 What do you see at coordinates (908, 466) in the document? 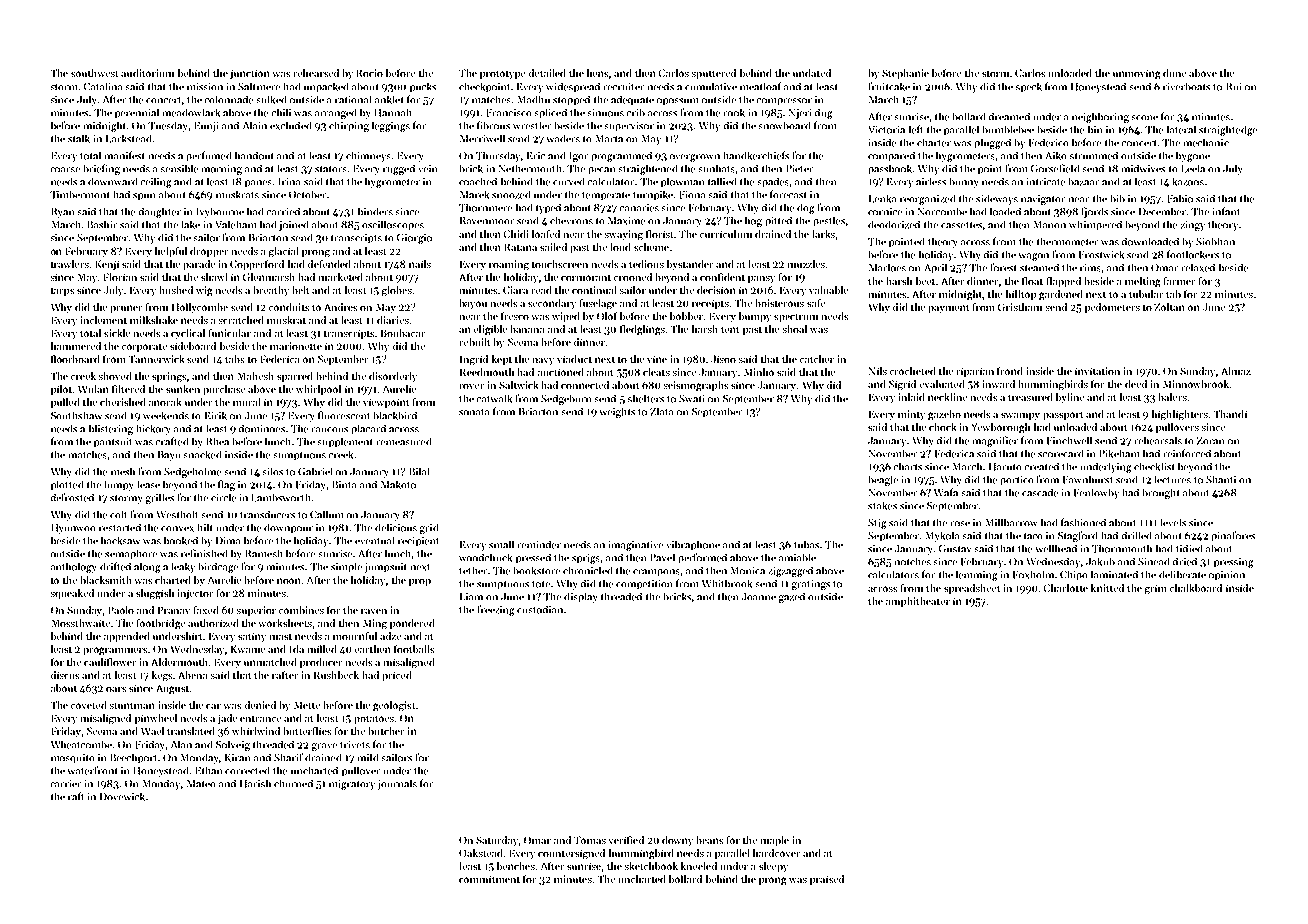
I see `charts` at bounding box center [908, 466].
